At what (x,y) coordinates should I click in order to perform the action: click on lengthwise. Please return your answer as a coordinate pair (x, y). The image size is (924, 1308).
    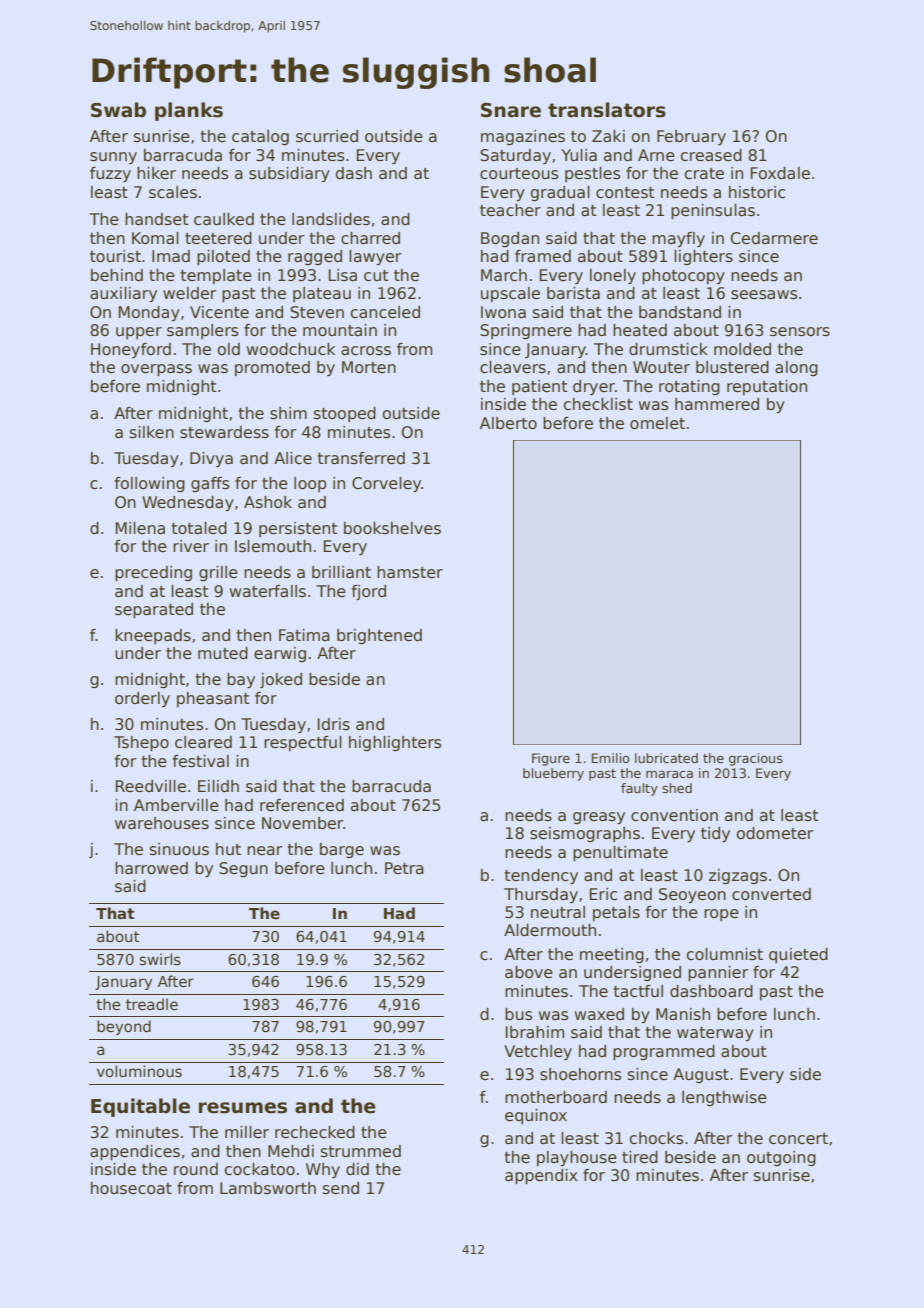
    Looking at the image, I should click on (724, 1098).
